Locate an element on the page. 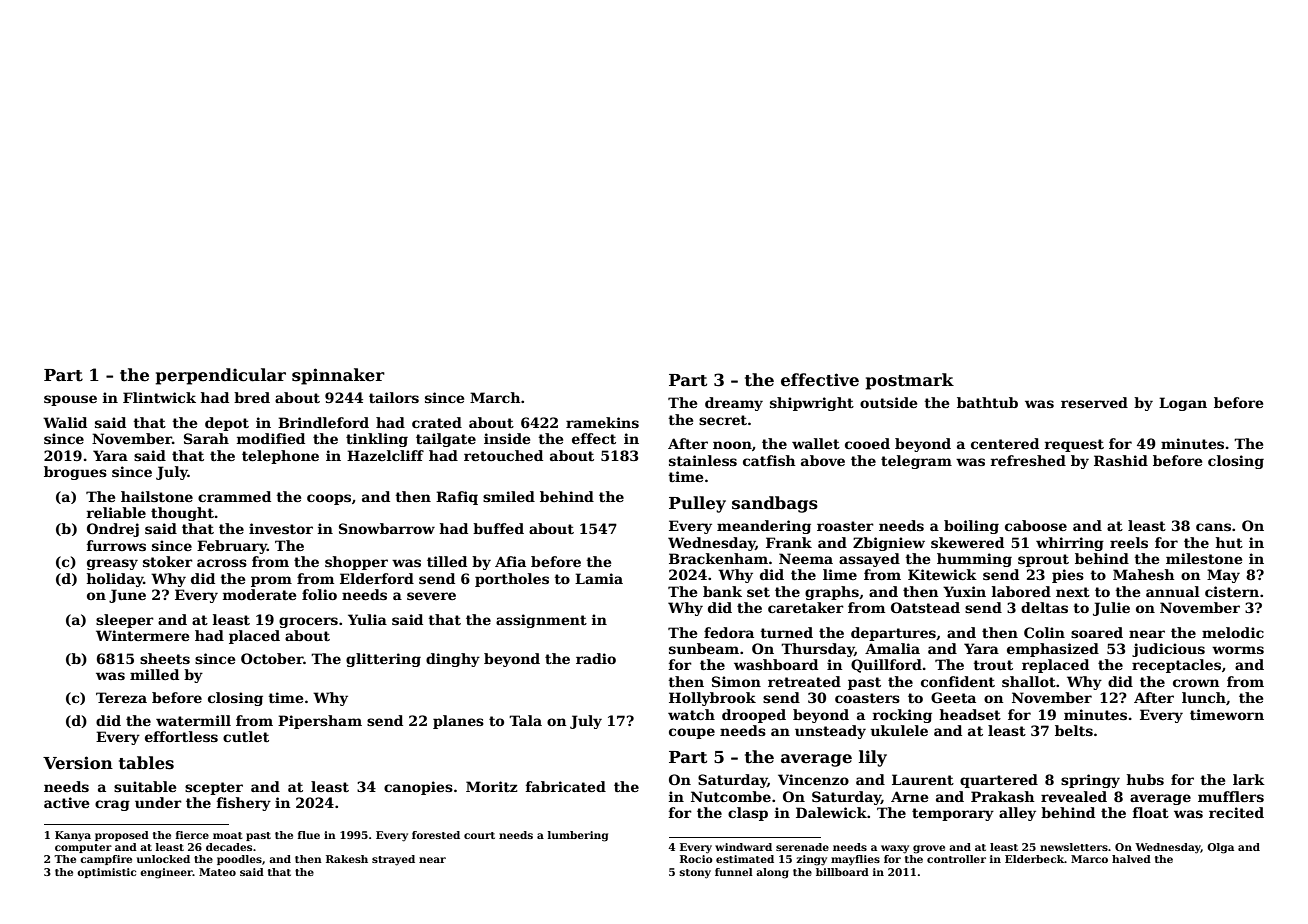 The image size is (1308, 924). lumbering is located at coordinates (578, 836).
